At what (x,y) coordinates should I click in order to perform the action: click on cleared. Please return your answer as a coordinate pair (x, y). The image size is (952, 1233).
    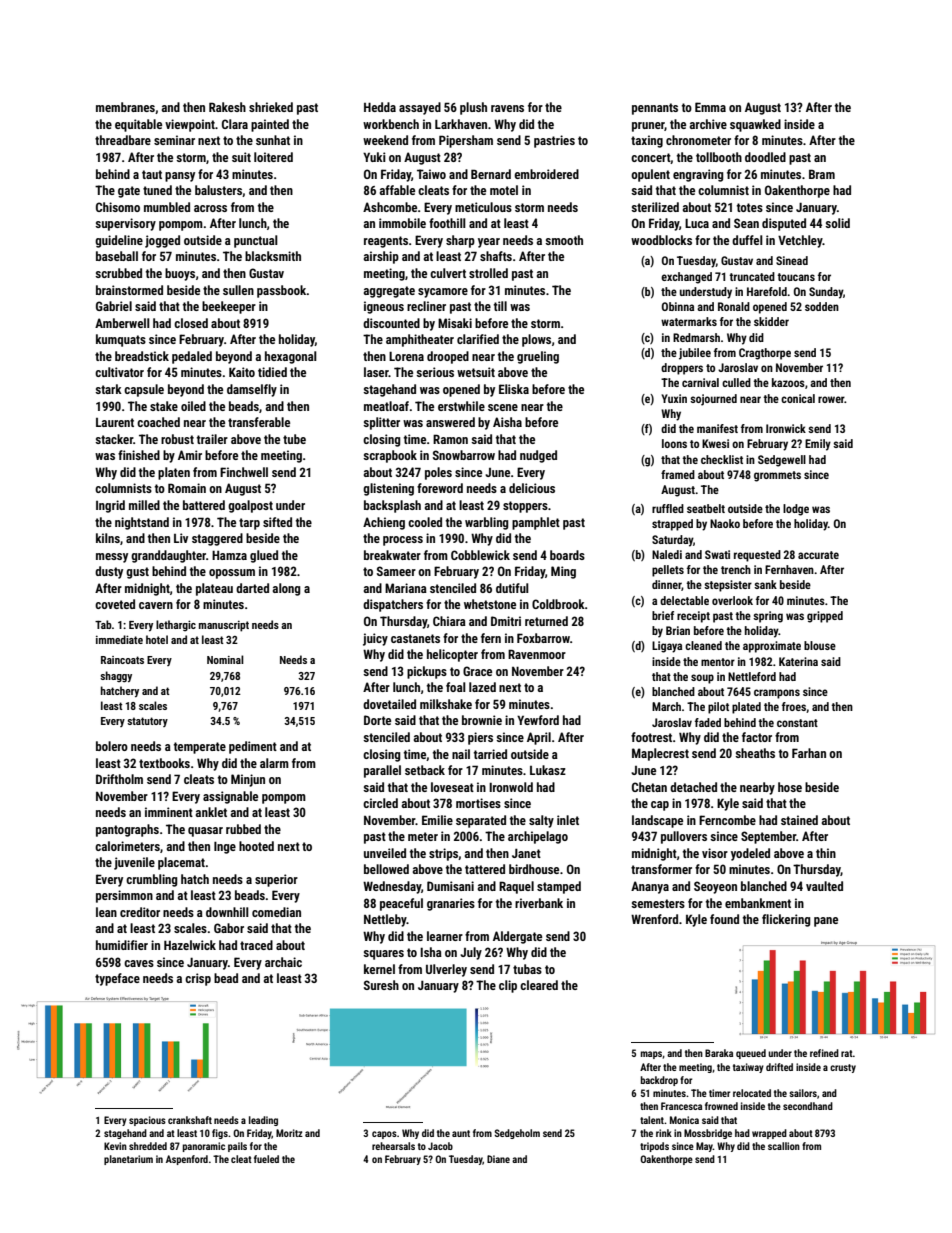
    Looking at the image, I should click on (539, 985).
